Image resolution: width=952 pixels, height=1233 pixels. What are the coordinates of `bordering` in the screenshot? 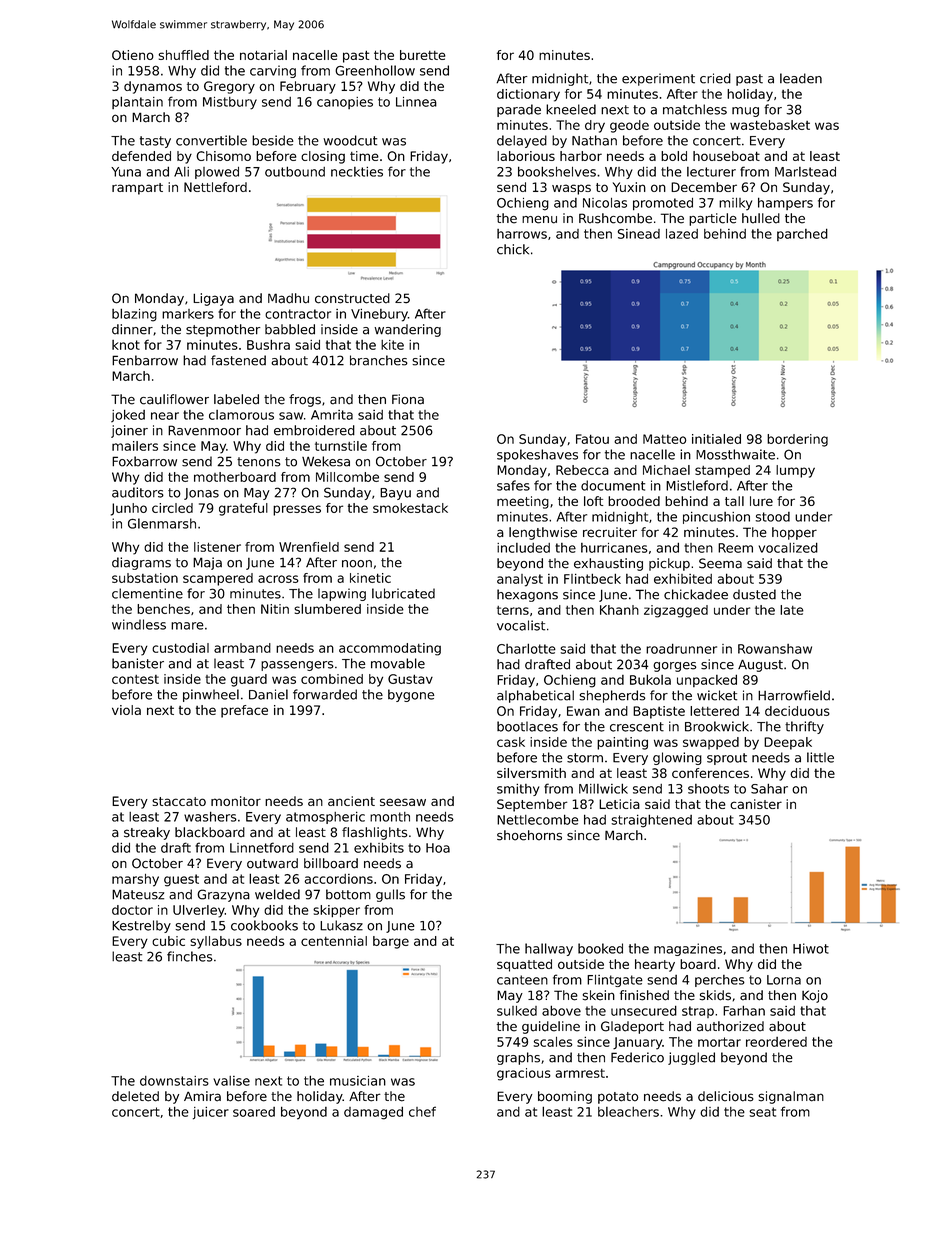 It's located at (797, 440).
